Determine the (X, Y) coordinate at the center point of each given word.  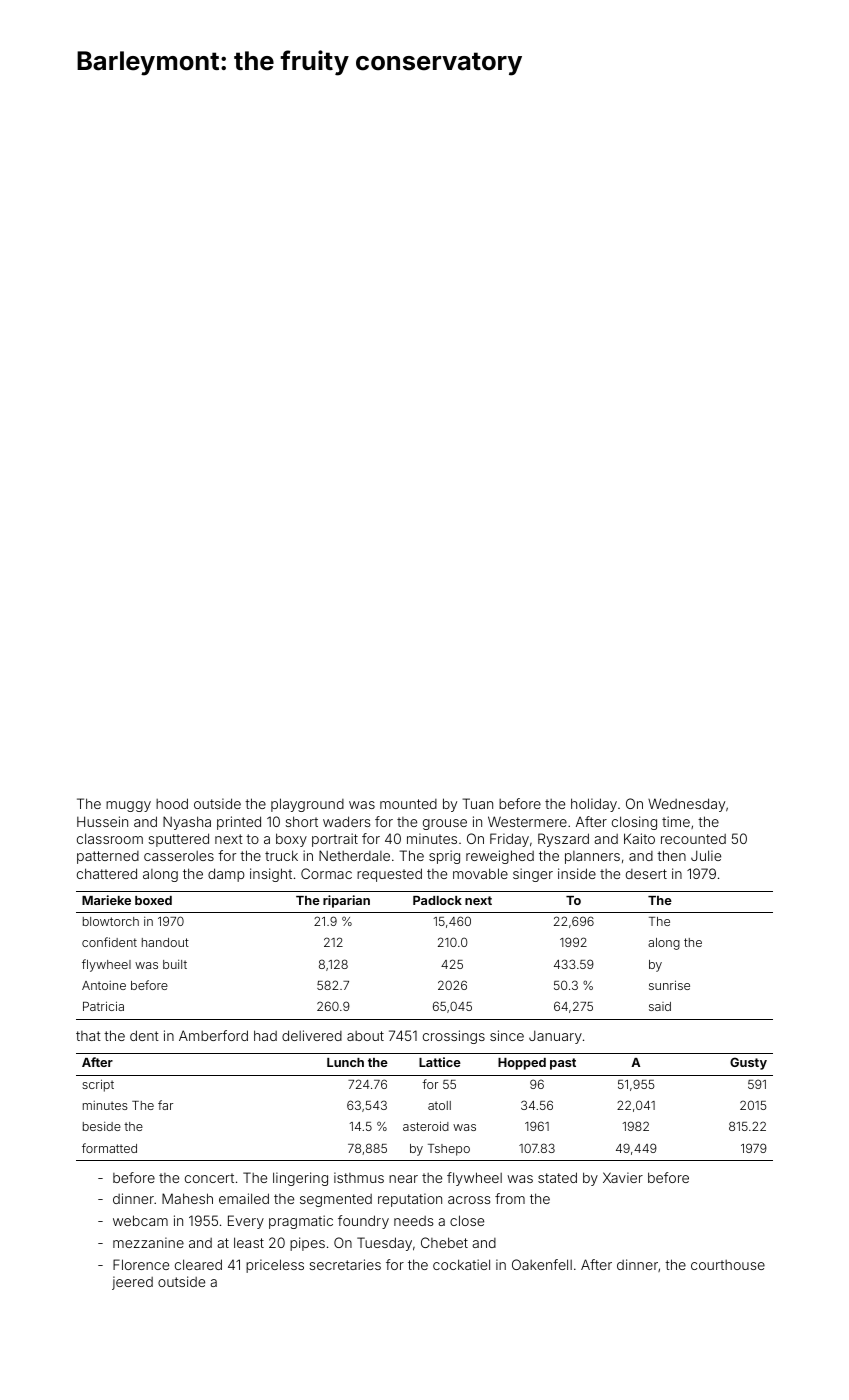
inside (577, 873)
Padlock (437, 900)
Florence (141, 1264)
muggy (128, 806)
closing (634, 823)
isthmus (359, 1177)
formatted (109, 1148)
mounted (408, 804)
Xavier (623, 1177)
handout (165, 942)
